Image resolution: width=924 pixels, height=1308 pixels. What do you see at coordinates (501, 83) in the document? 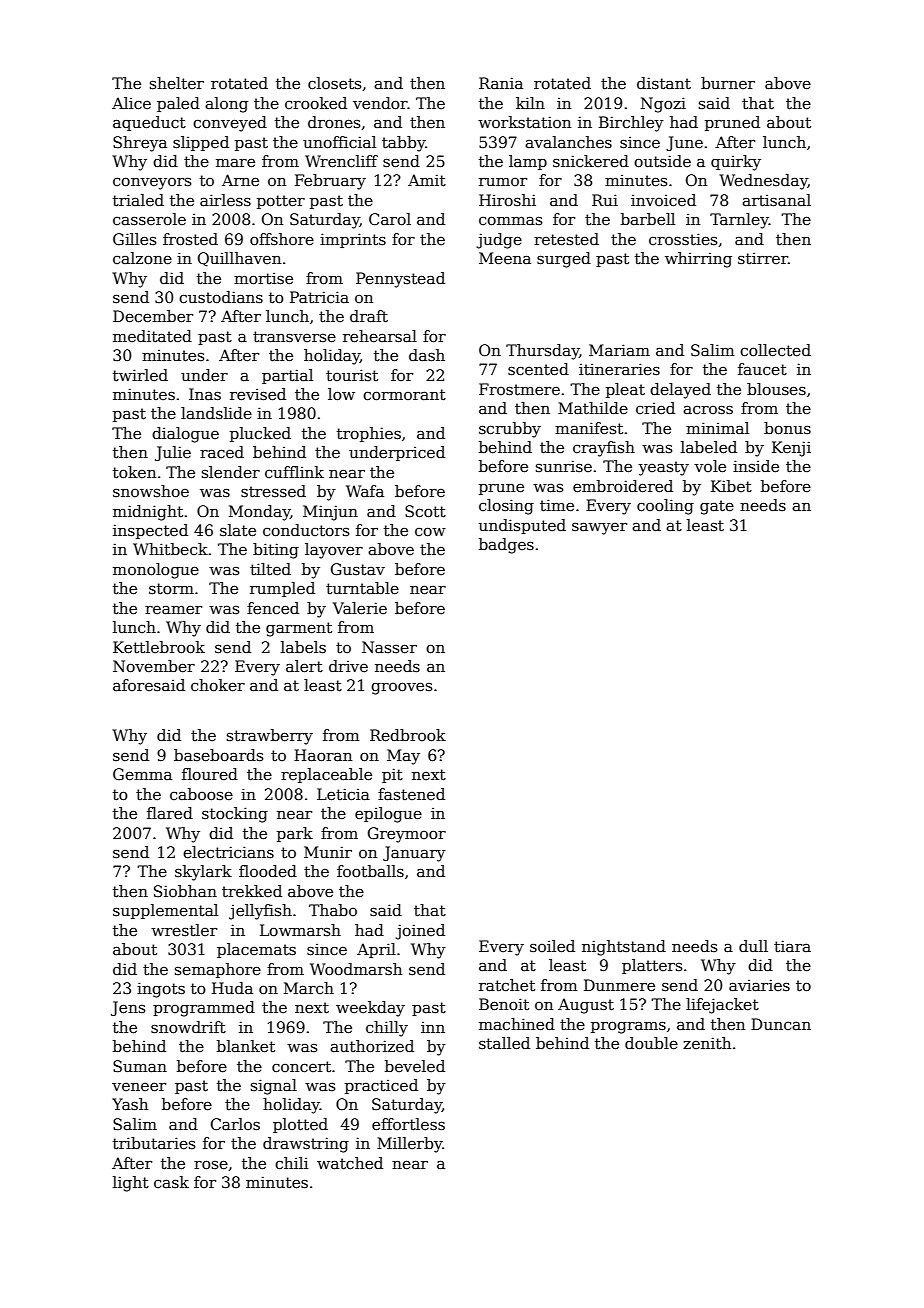
I see `Rania` at bounding box center [501, 83].
